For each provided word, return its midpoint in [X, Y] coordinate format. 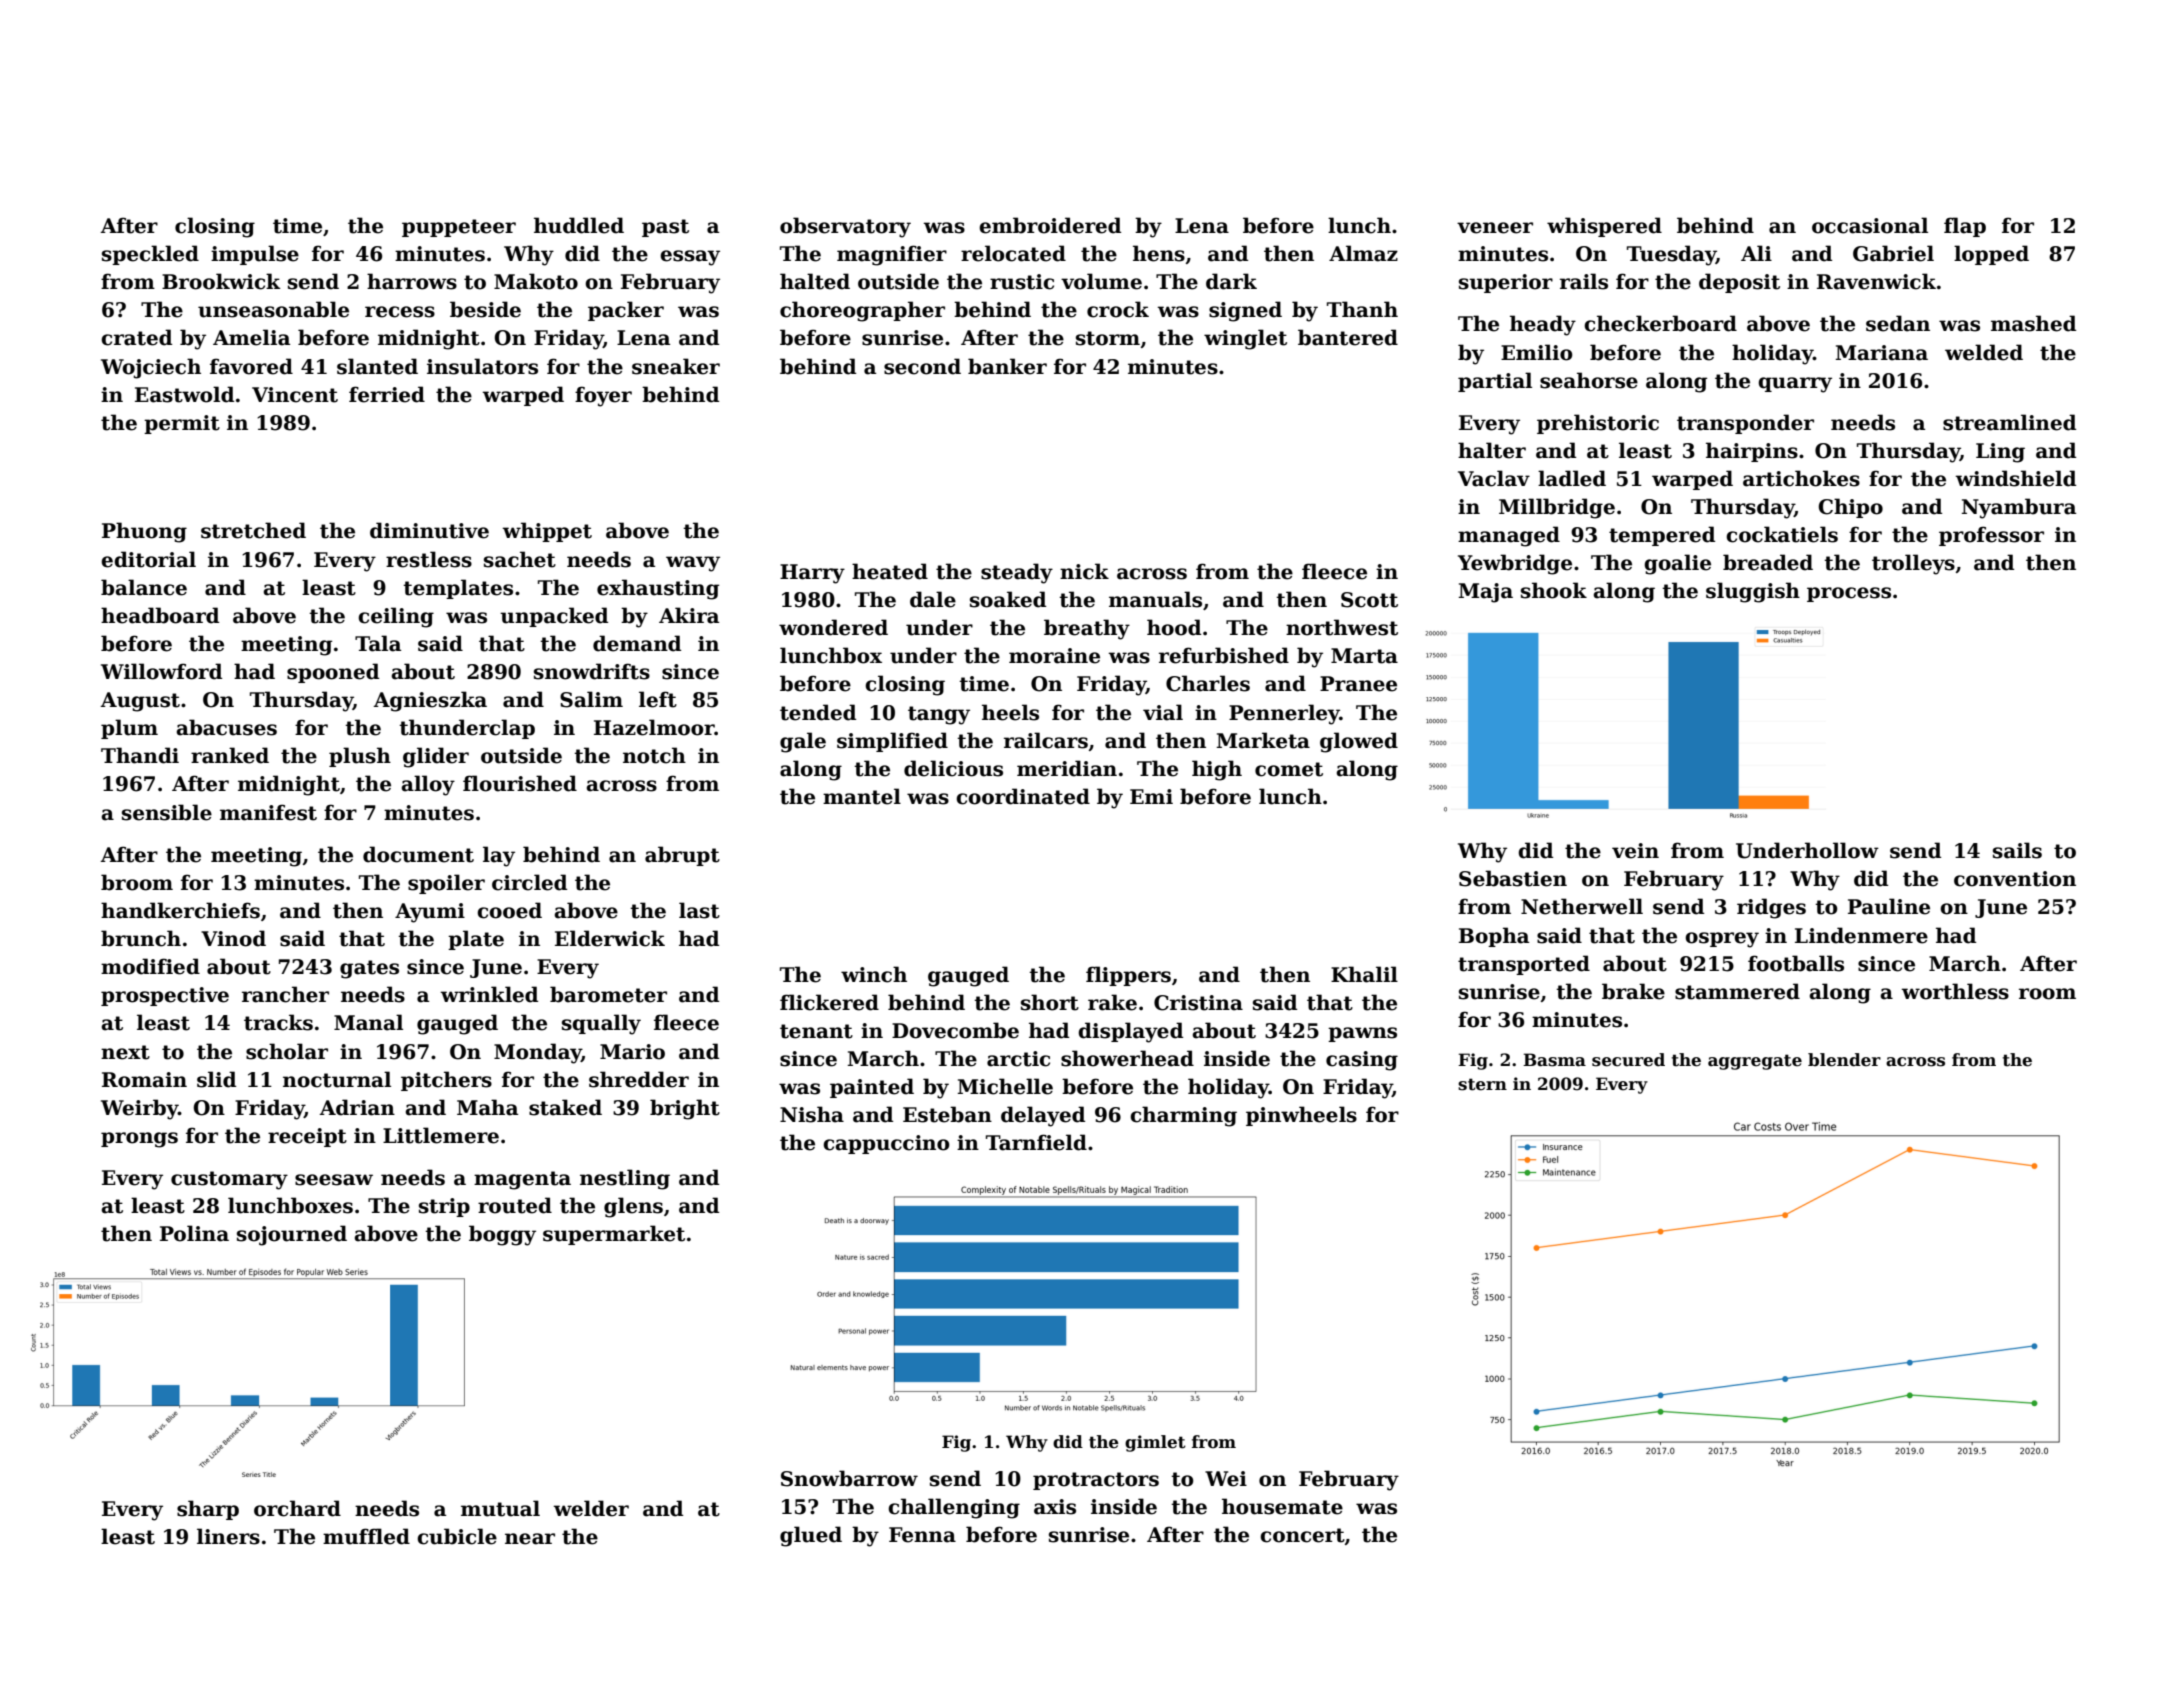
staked [565, 1107]
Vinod [233, 938]
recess [400, 312]
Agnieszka [430, 701]
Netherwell [1582, 906]
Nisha [812, 1114]
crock [1118, 309]
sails [2017, 850]
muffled [366, 1536]
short [1050, 1002]
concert [1302, 1535]
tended [818, 712]
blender [1844, 1060]
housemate [1282, 1506]
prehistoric [1598, 424]
